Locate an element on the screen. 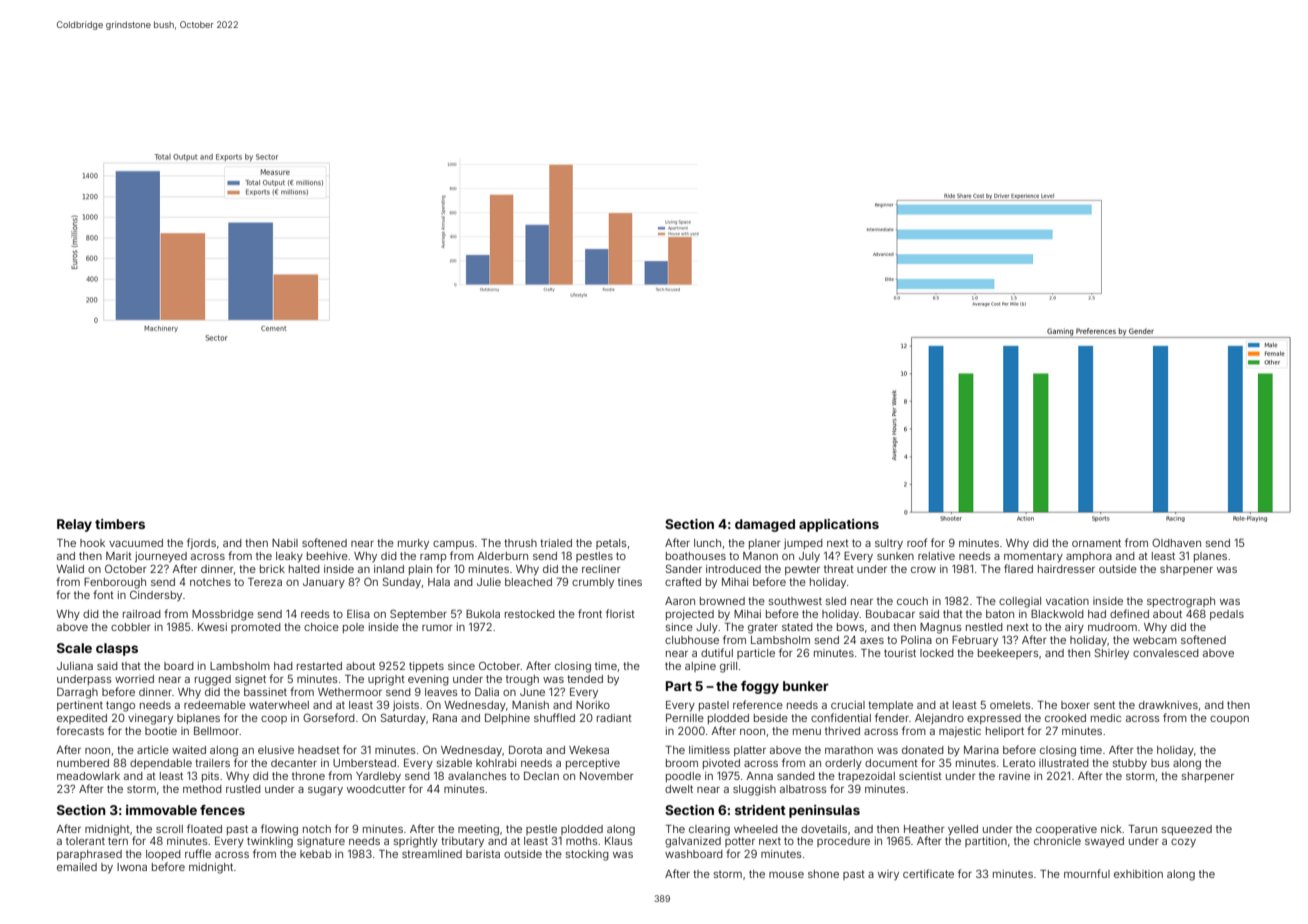 The height and width of the screenshot is (924, 1308). Oldhaven is located at coordinates (1176, 542).
